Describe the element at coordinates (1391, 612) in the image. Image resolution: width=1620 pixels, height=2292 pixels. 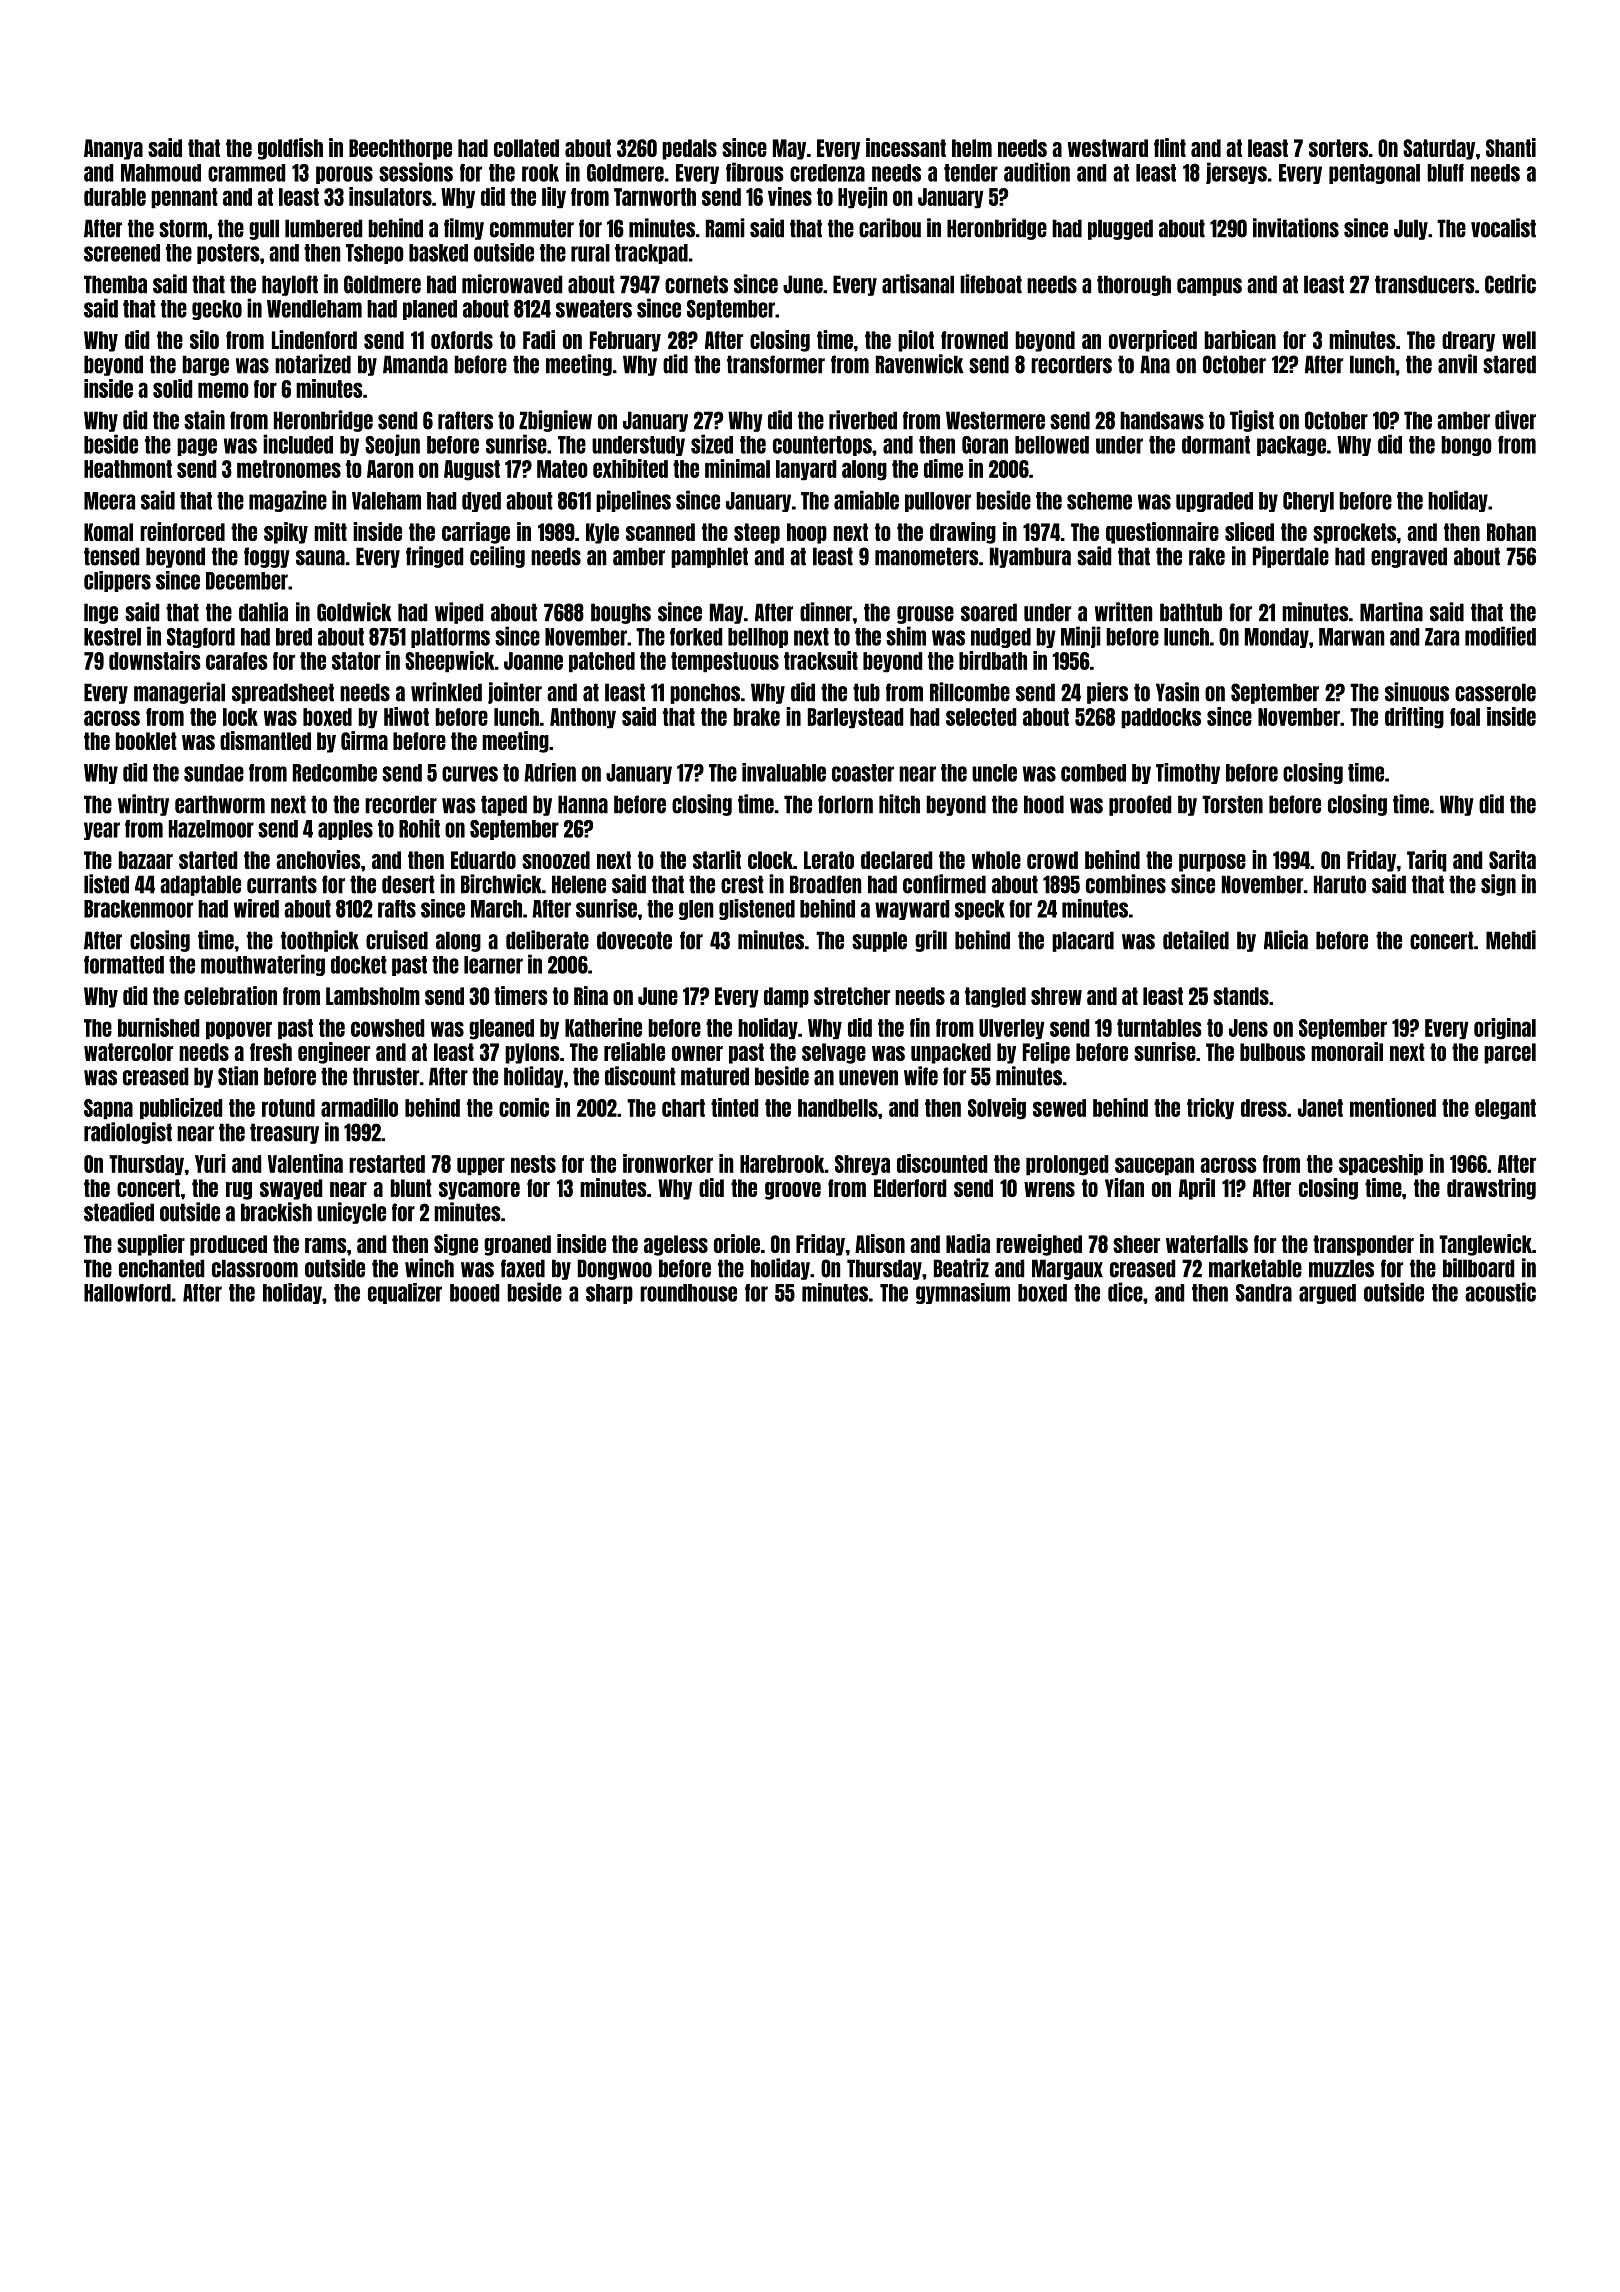
I see `Martina` at that location.
